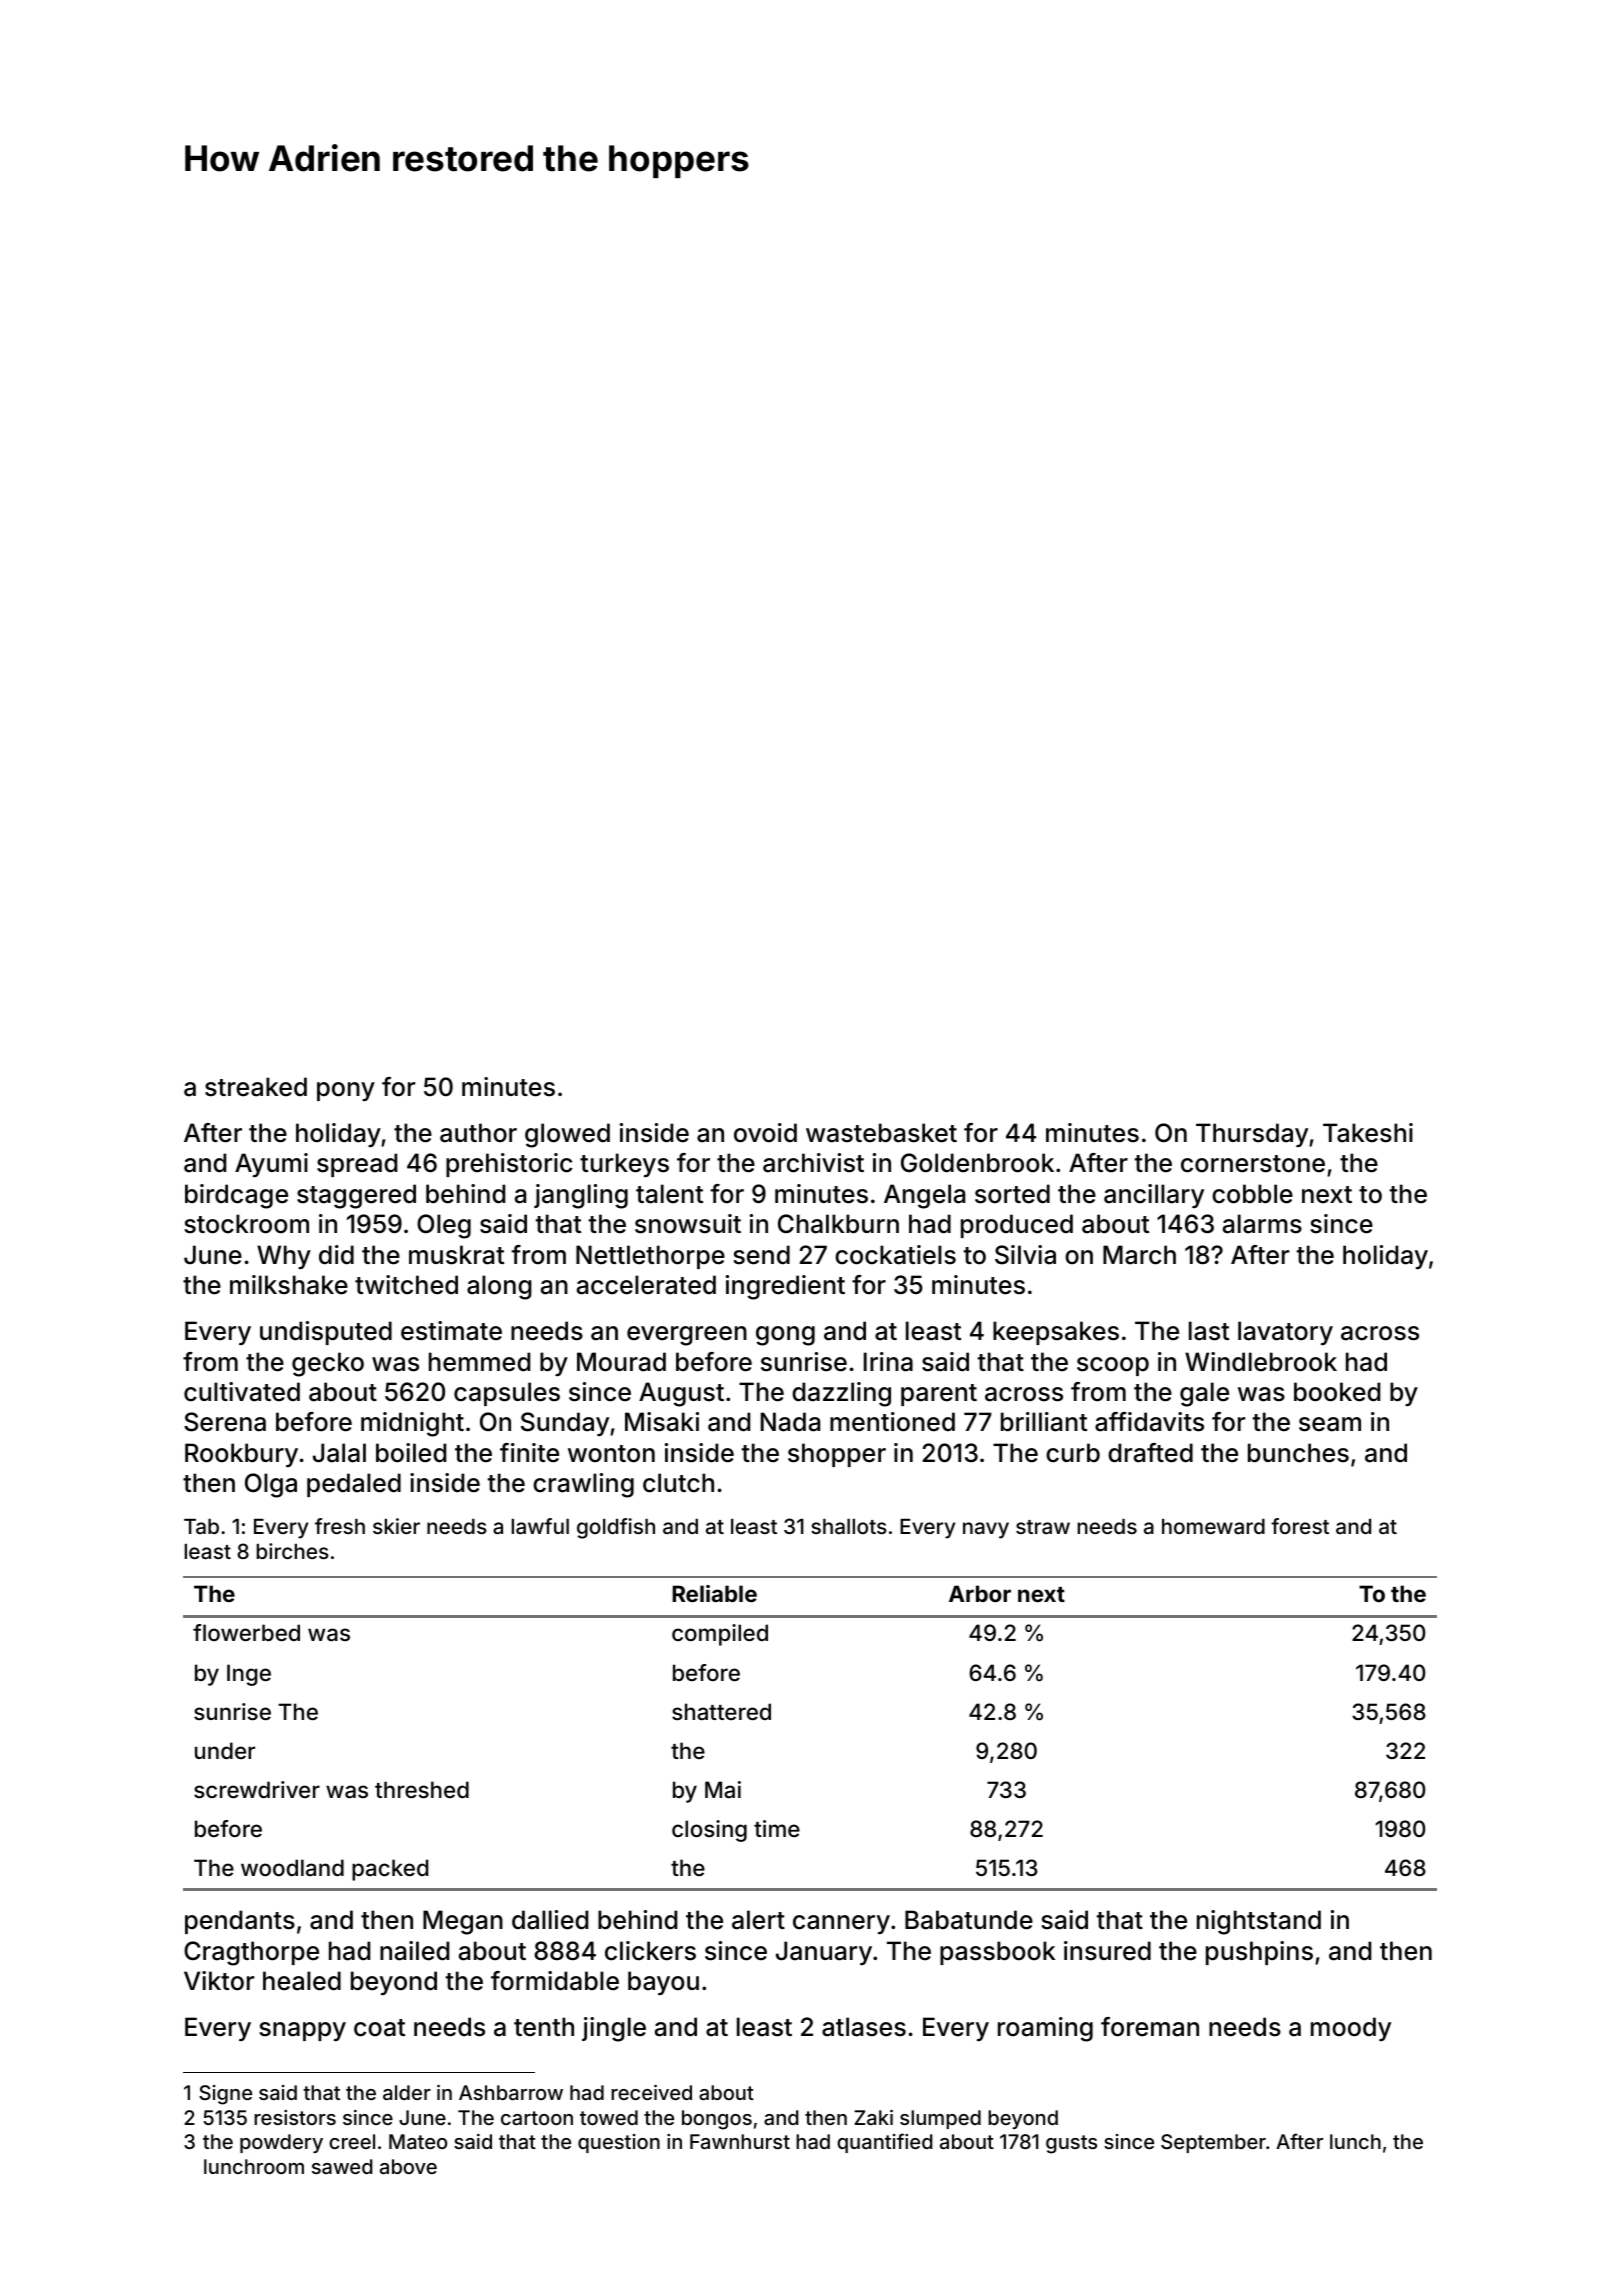 The image size is (1620, 2292). What do you see at coordinates (709, 1831) in the image?
I see `closing` at bounding box center [709, 1831].
